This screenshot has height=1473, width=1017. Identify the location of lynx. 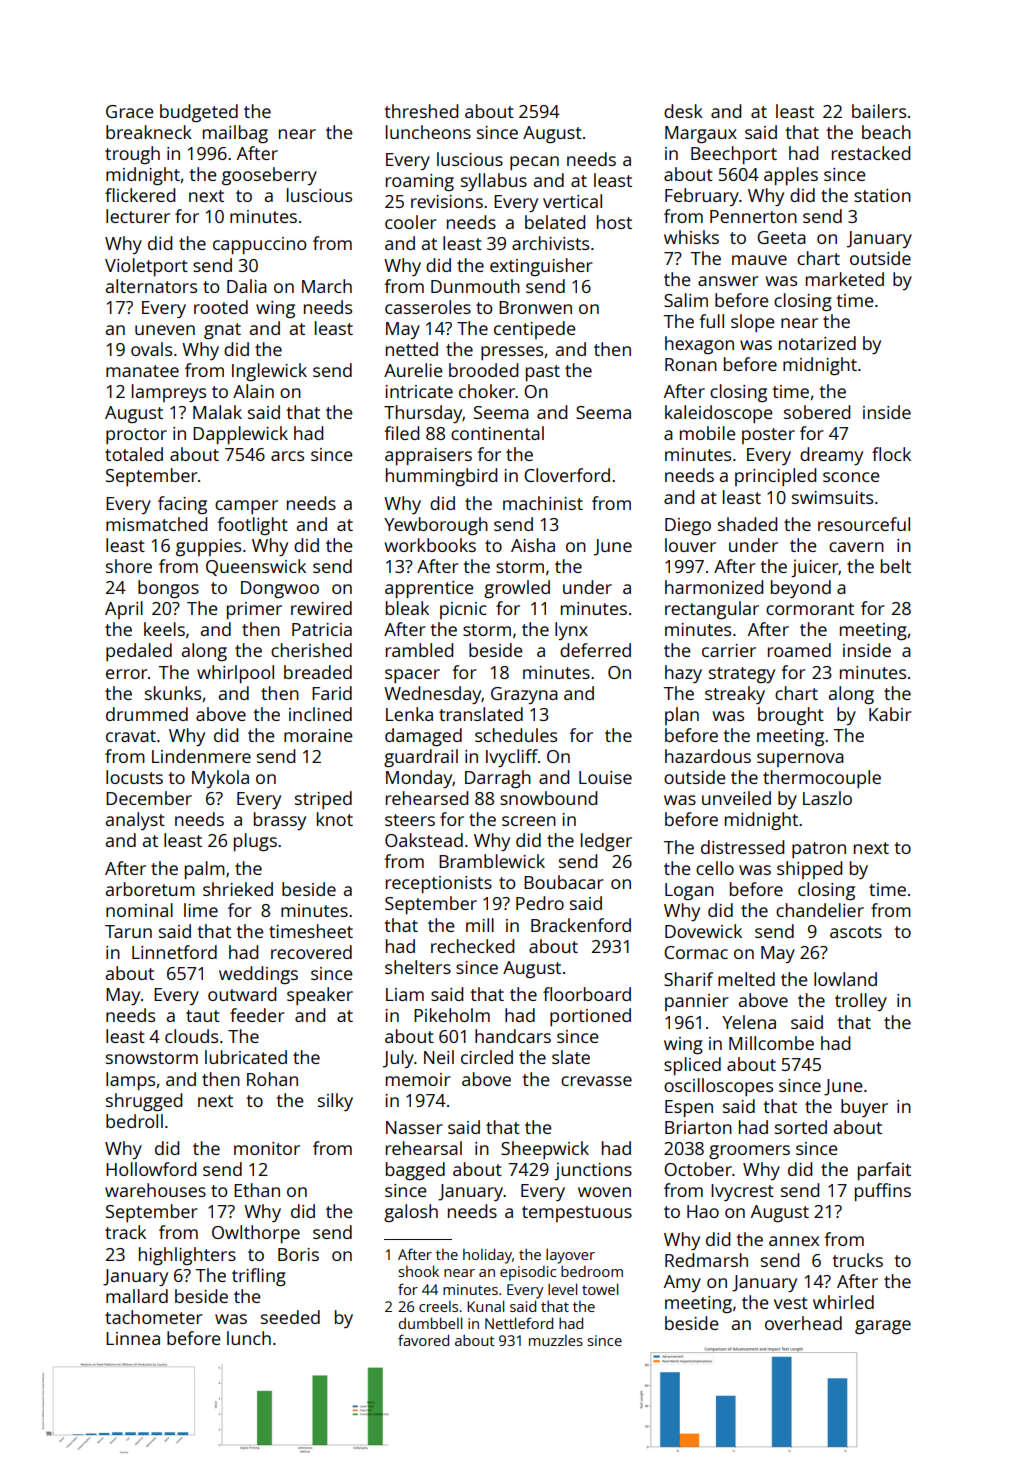
(571, 631).
